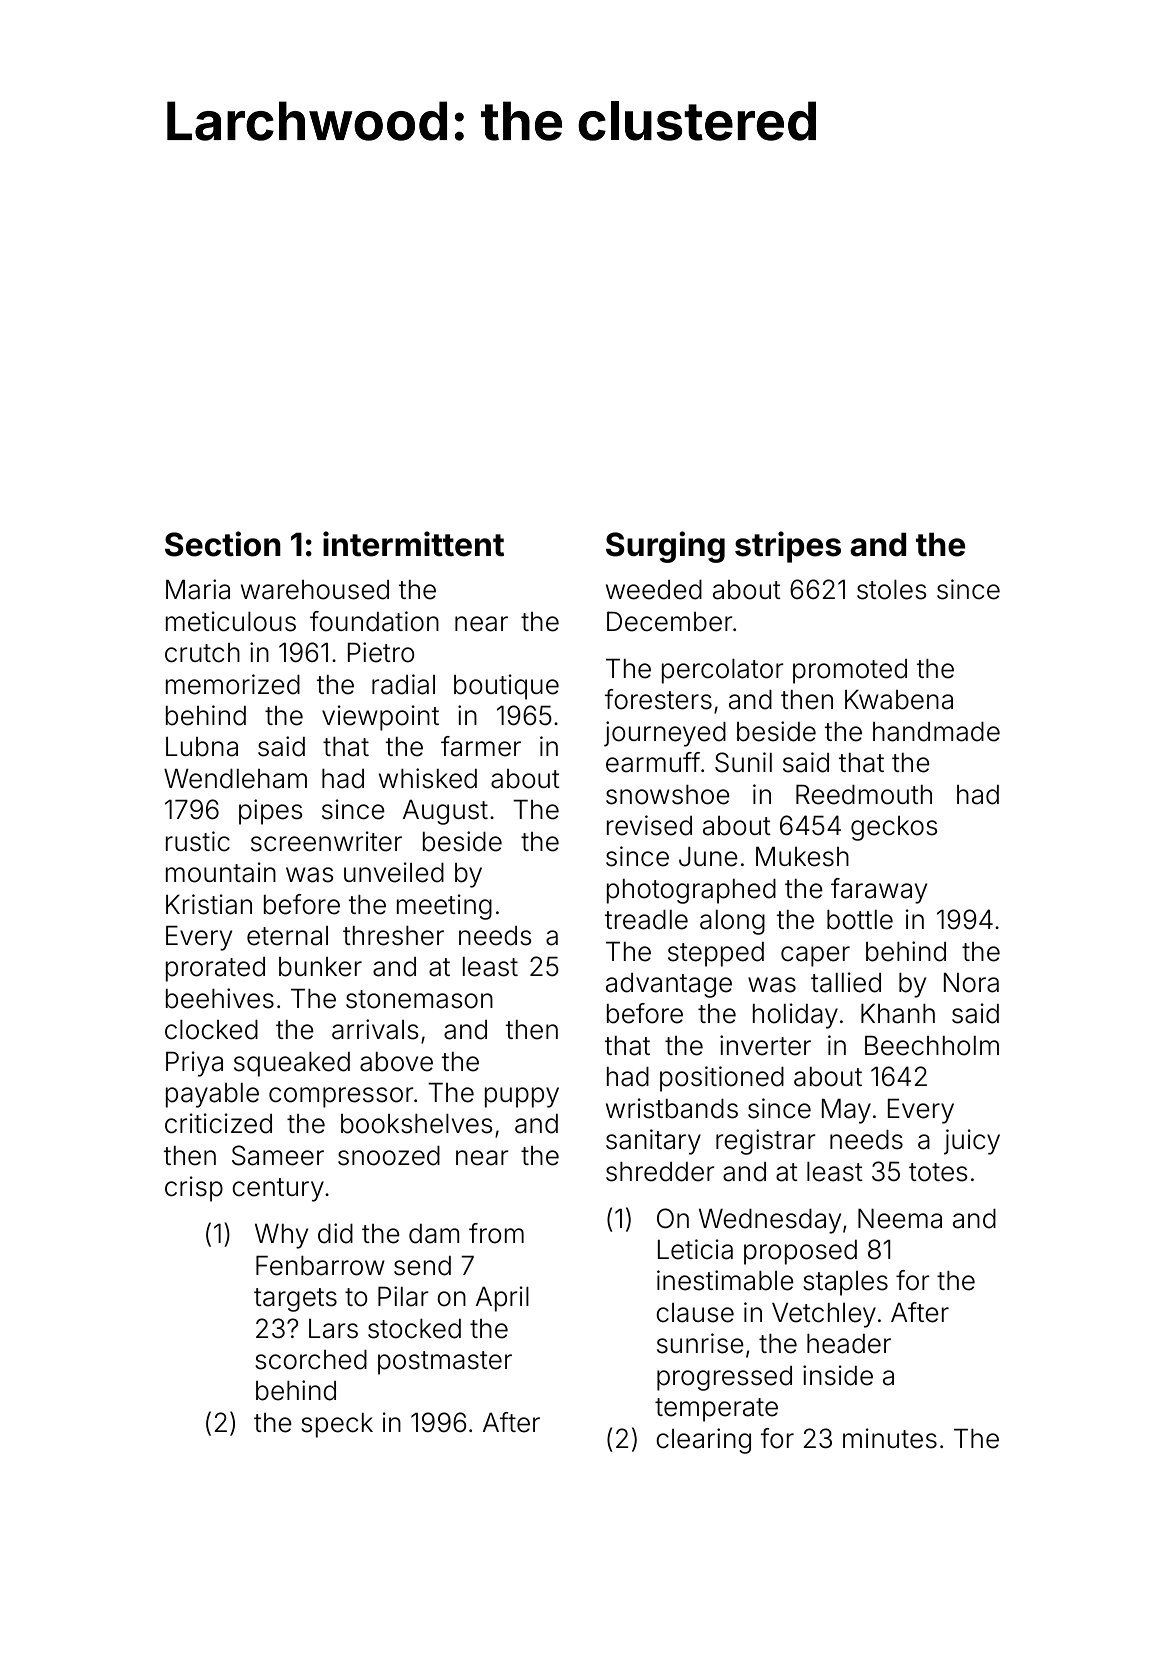 The image size is (1165, 1654). What do you see at coordinates (211, 1030) in the document?
I see `clocked` at bounding box center [211, 1030].
